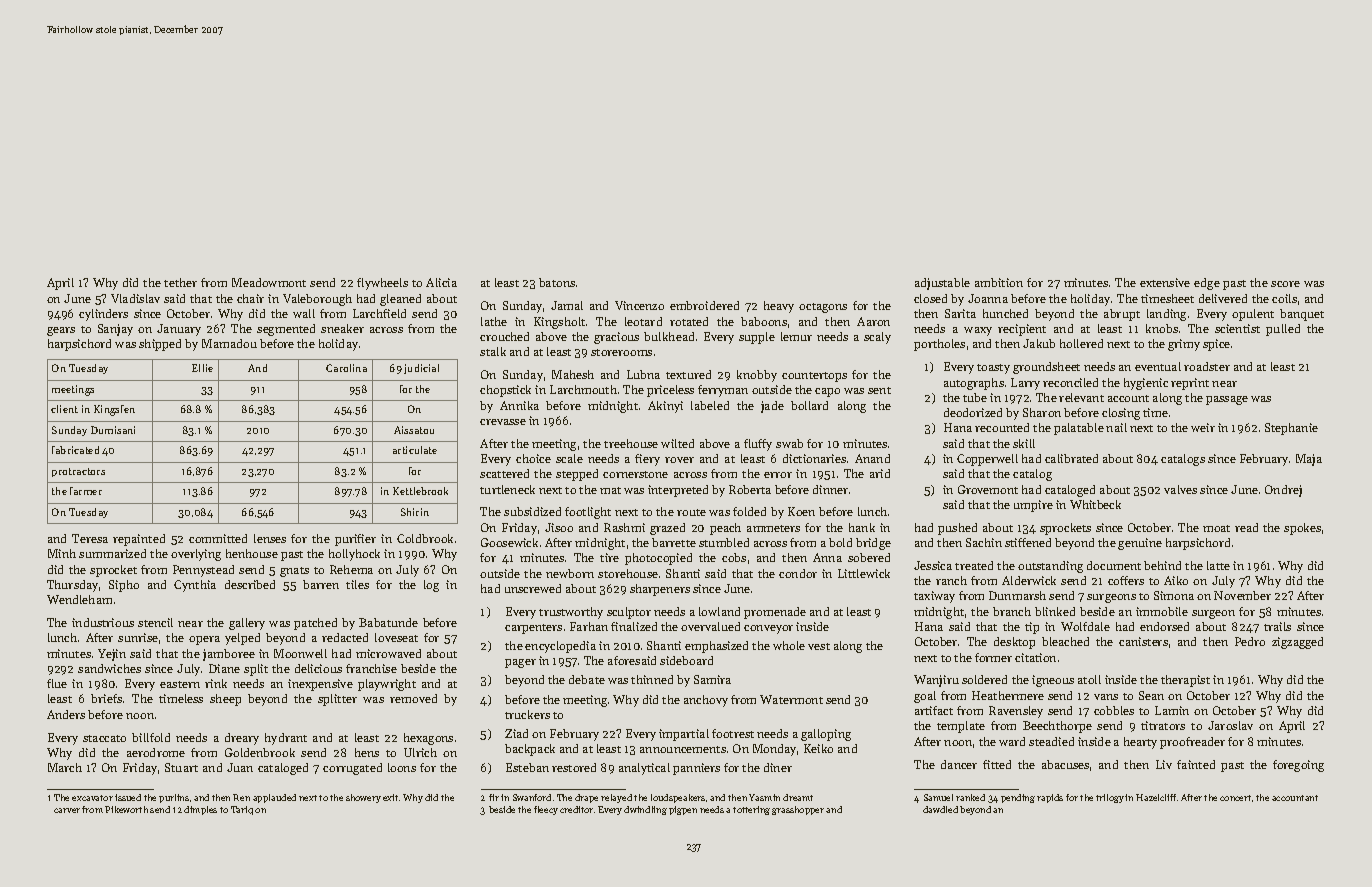  What do you see at coordinates (363, 798) in the screenshot?
I see `showery` at bounding box center [363, 798].
